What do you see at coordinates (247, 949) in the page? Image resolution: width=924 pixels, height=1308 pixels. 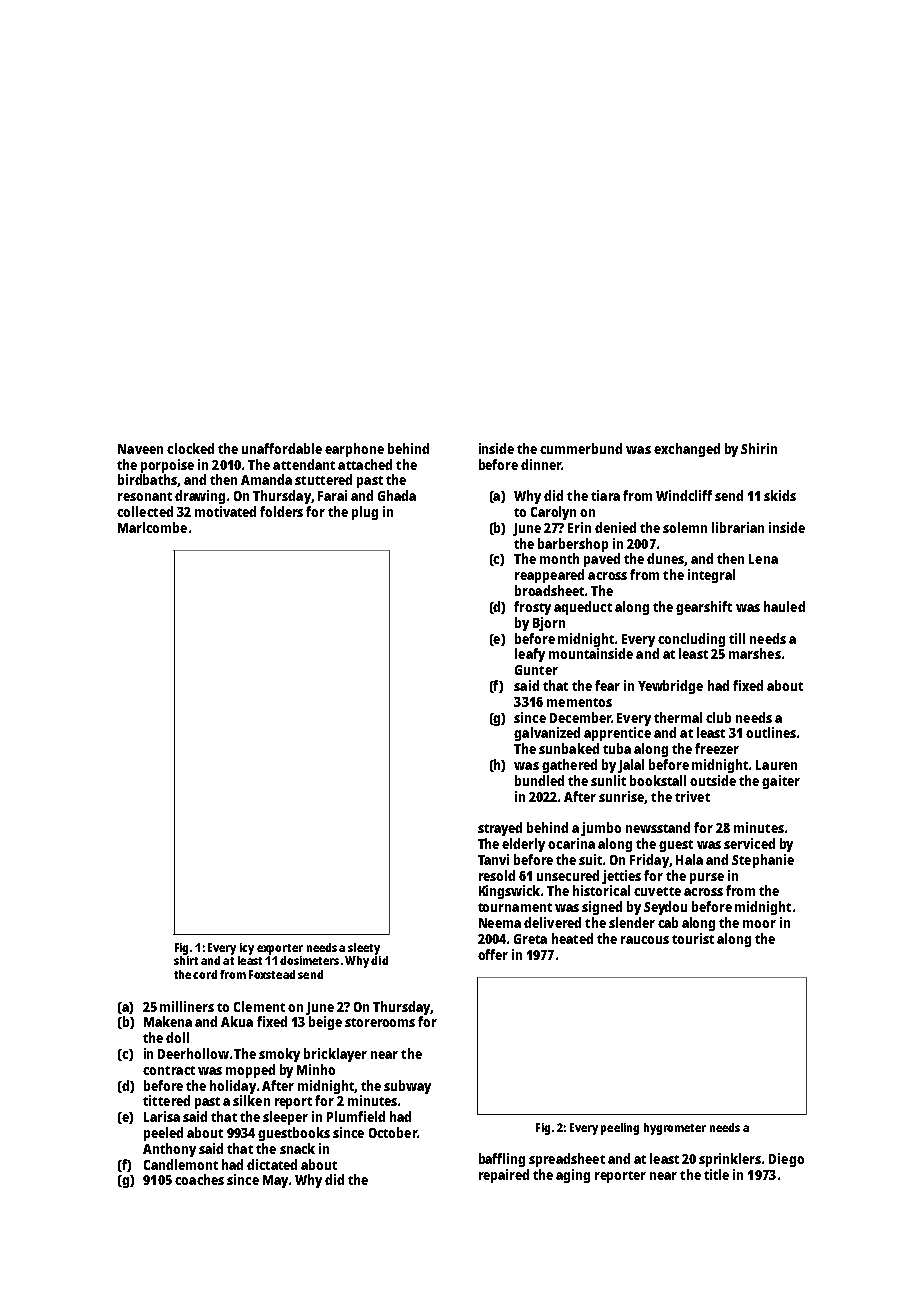 I see `icy` at bounding box center [247, 949].
